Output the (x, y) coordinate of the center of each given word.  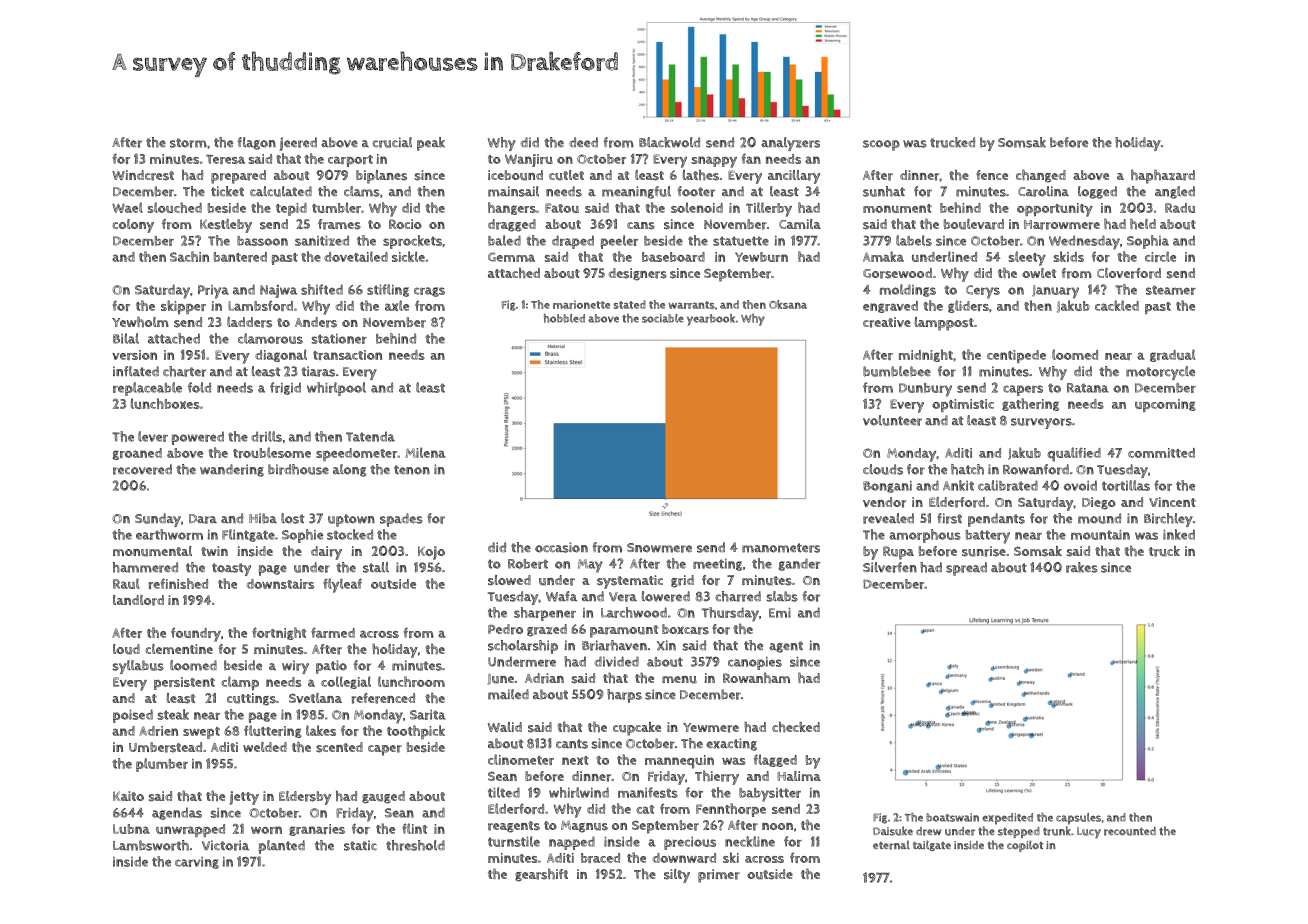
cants (572, 744)
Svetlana (315, 698)
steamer (1171, 290)
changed (1041, 176)
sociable (663, 318)
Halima (799, 776)
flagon (256, 143)
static (360, 845)
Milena (425, 452)
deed (583, 142)
